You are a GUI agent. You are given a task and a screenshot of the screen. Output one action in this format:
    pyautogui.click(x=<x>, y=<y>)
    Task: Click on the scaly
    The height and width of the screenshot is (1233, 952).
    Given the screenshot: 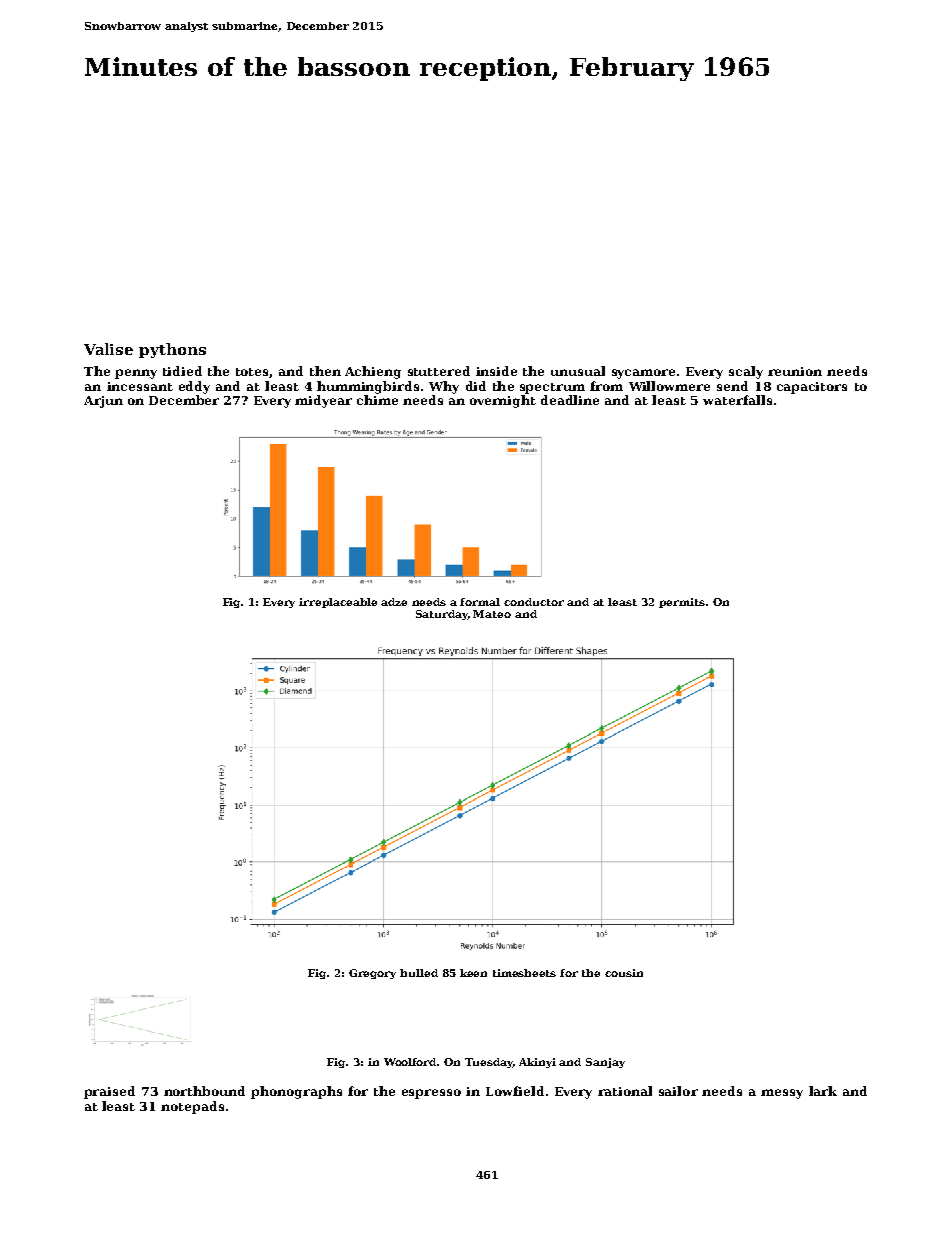 What is the action you would take?
    pyautogui.click(x=746, y=372)
